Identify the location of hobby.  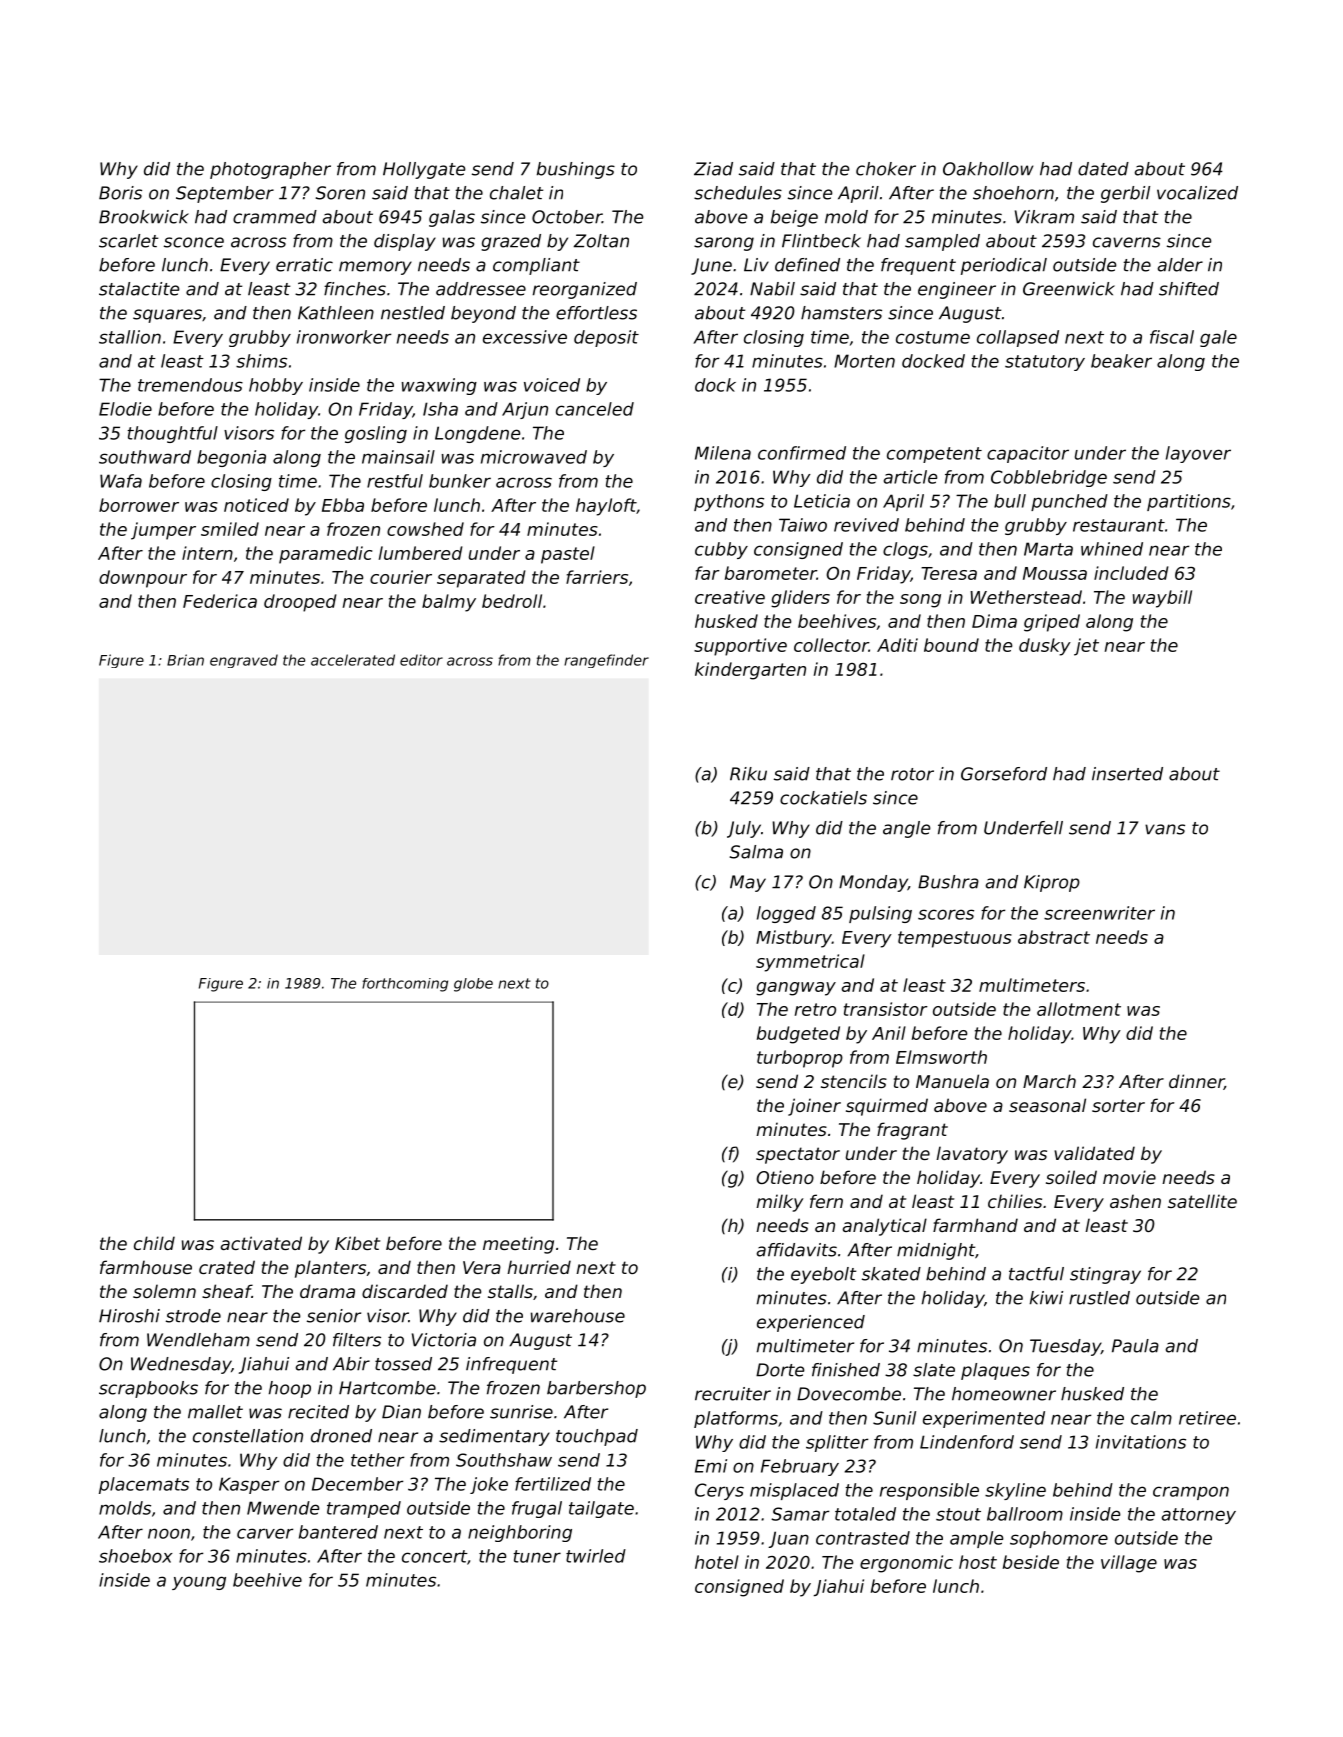
(276, 386).
